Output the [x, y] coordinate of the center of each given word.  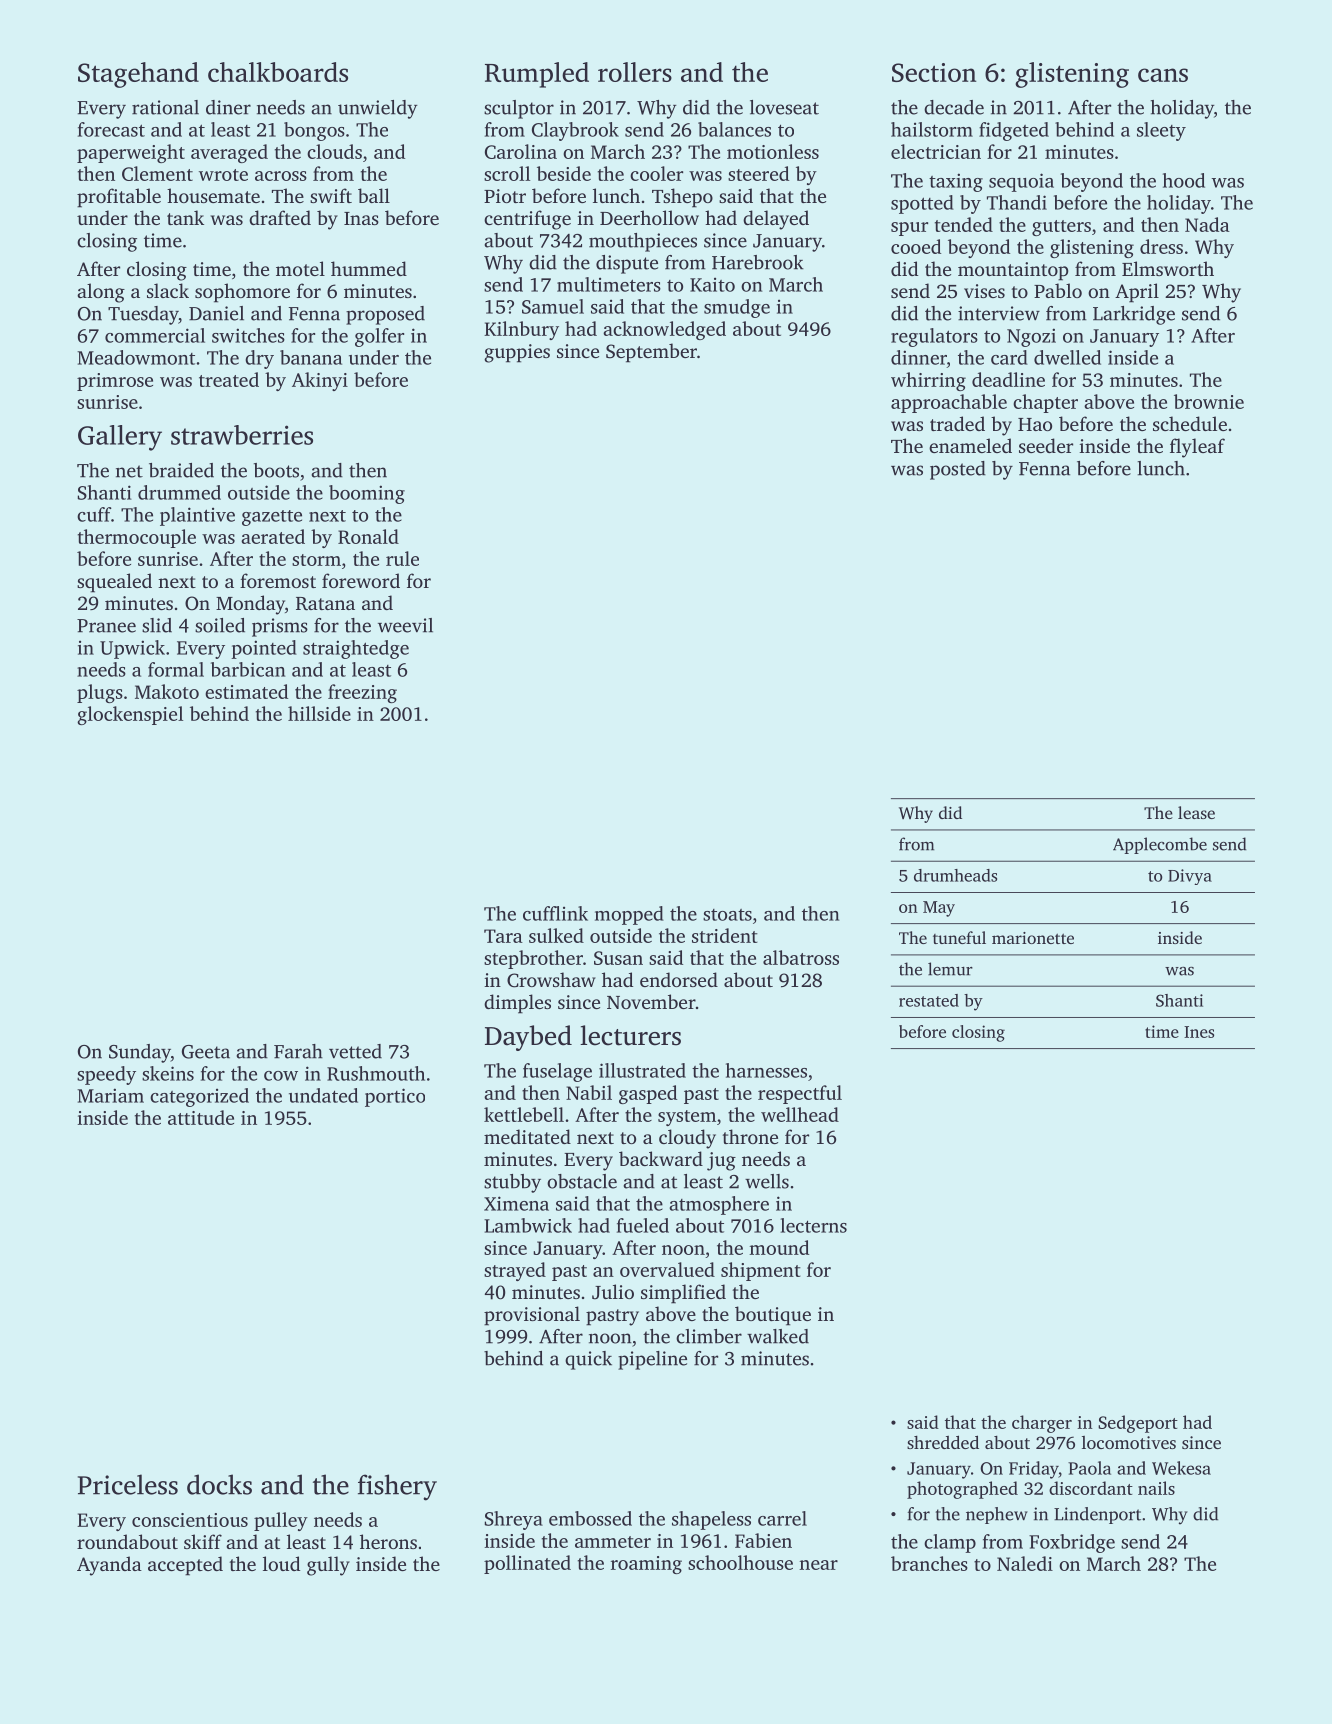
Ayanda [109, 1566]
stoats [727, 915]
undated [323, 1095]
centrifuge [527, 220]
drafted [280, 217]
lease [1196, 812]
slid [157, 625]
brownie [1209, 401]
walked [778, 1336]
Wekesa [1181, 1468]
